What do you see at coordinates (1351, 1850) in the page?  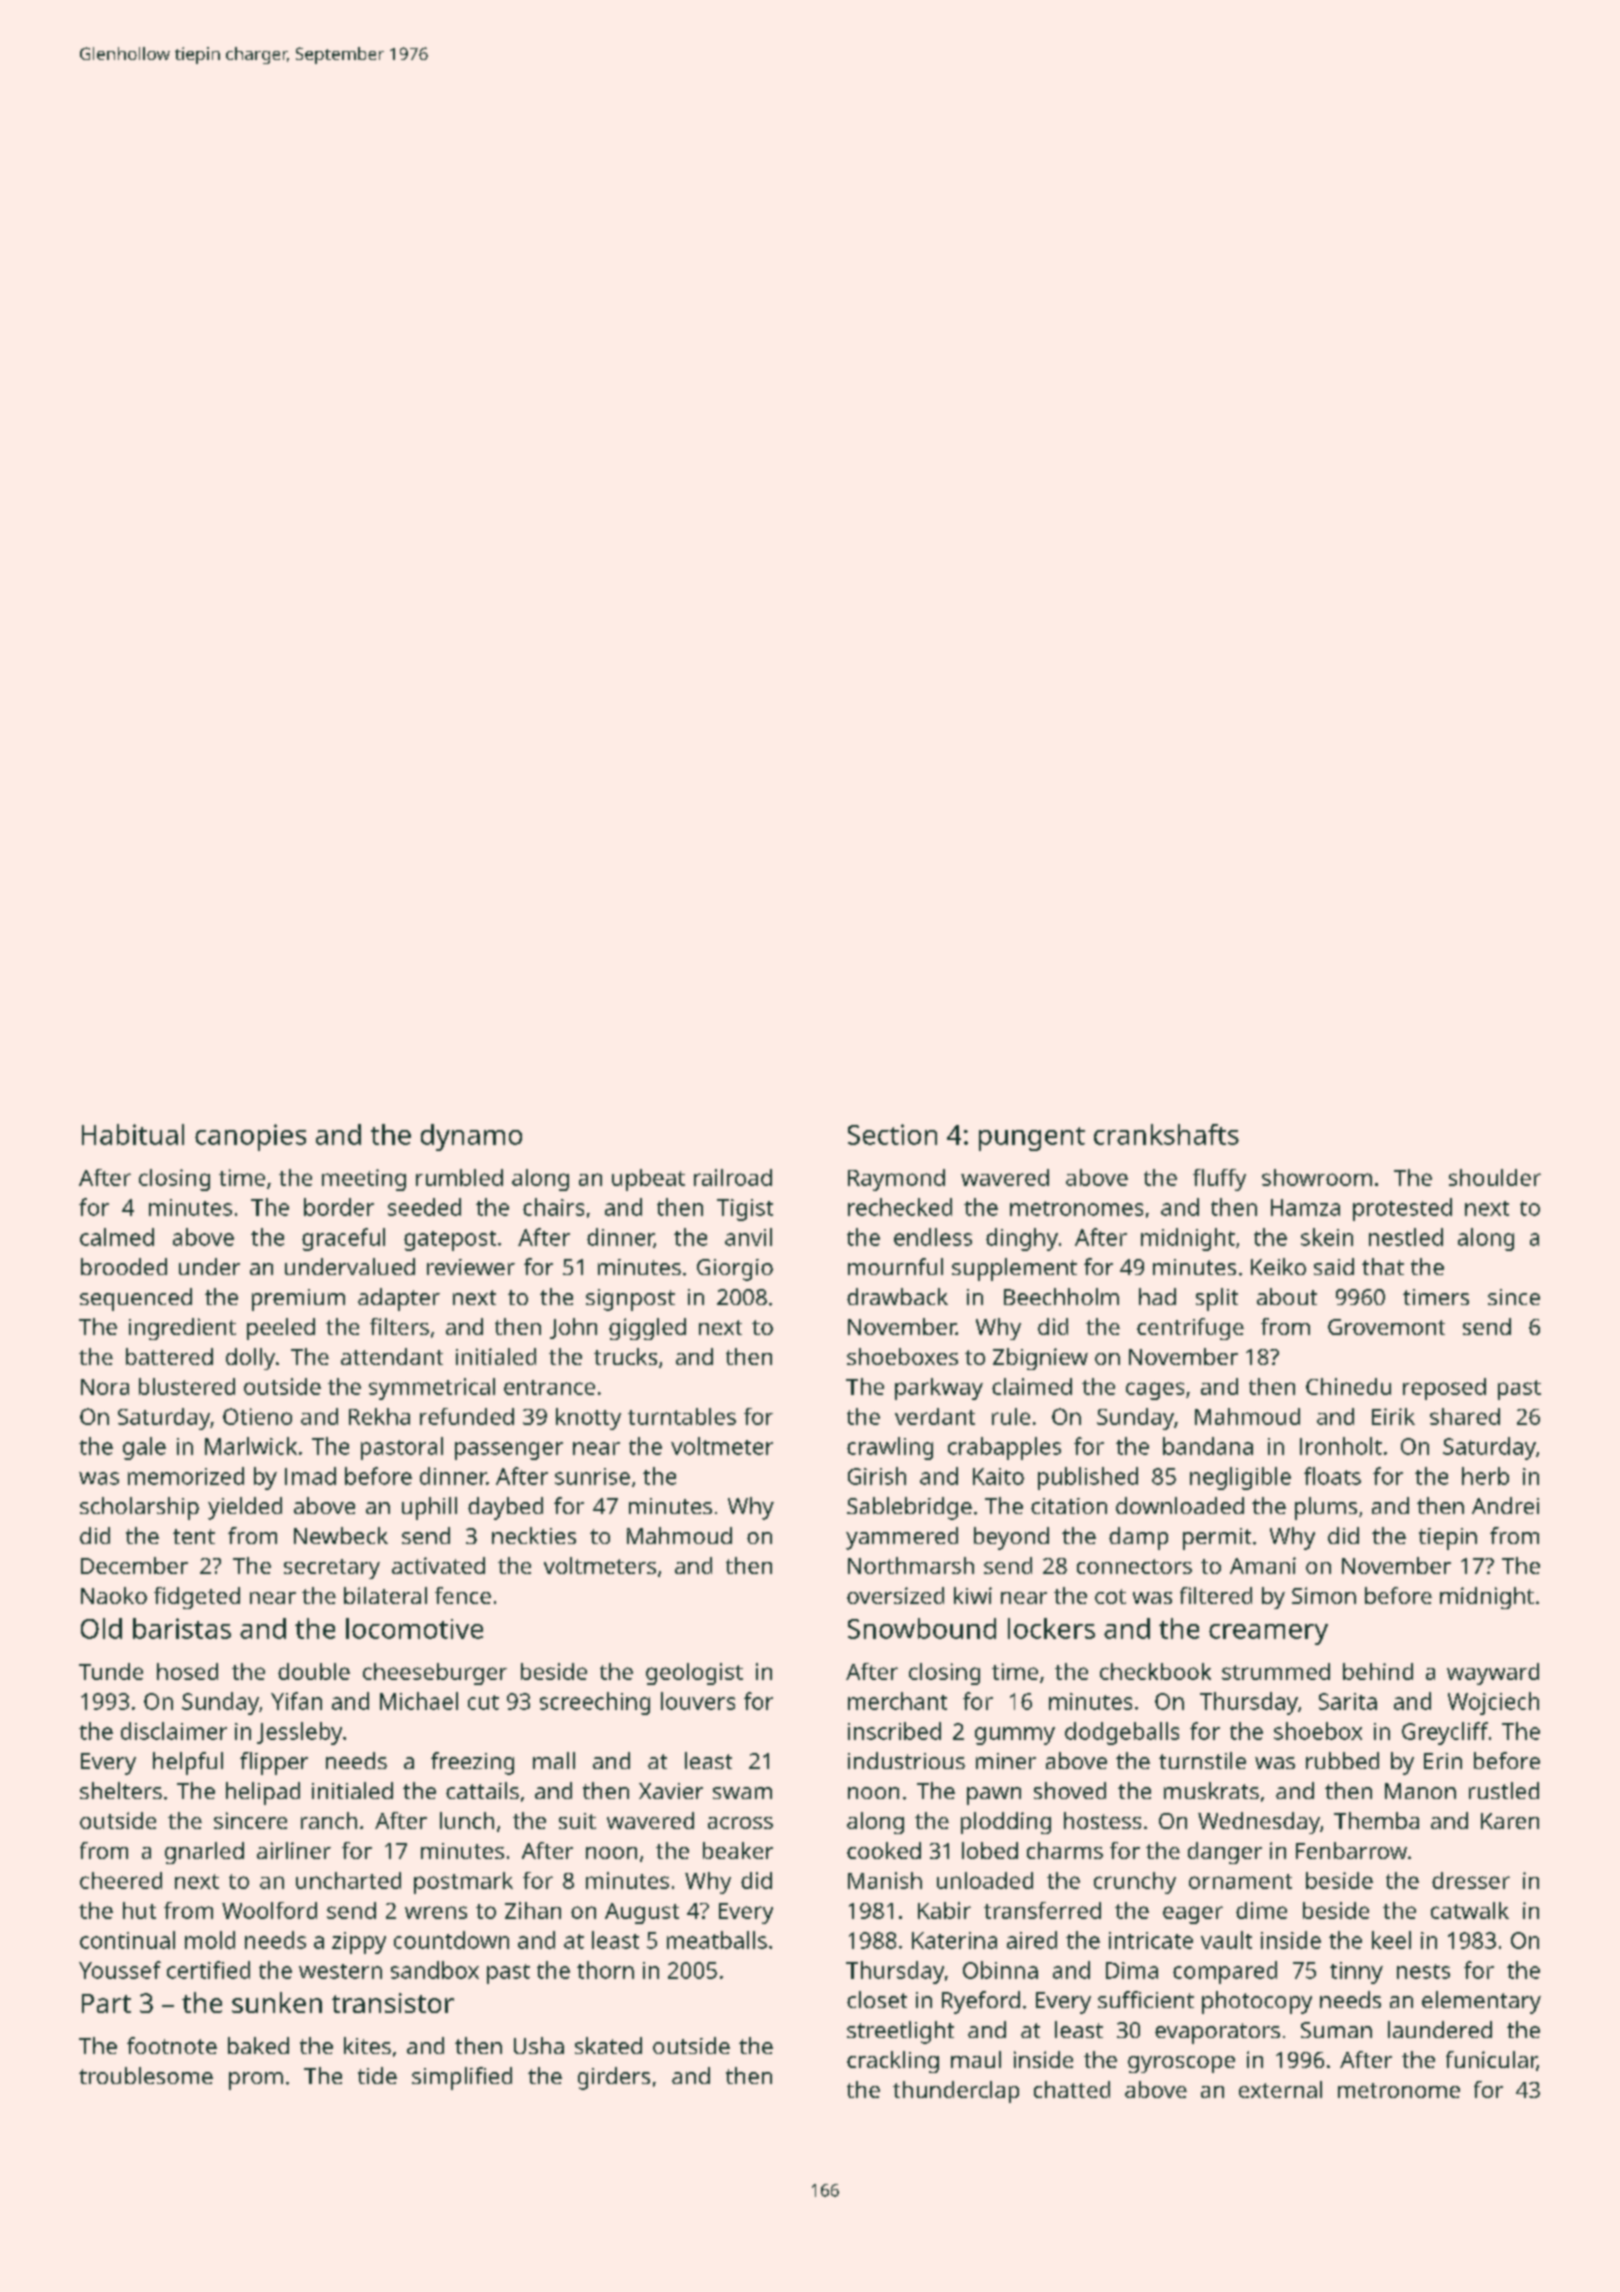 I see `Fenbarrow` at bounding box center [1351, 1850].
